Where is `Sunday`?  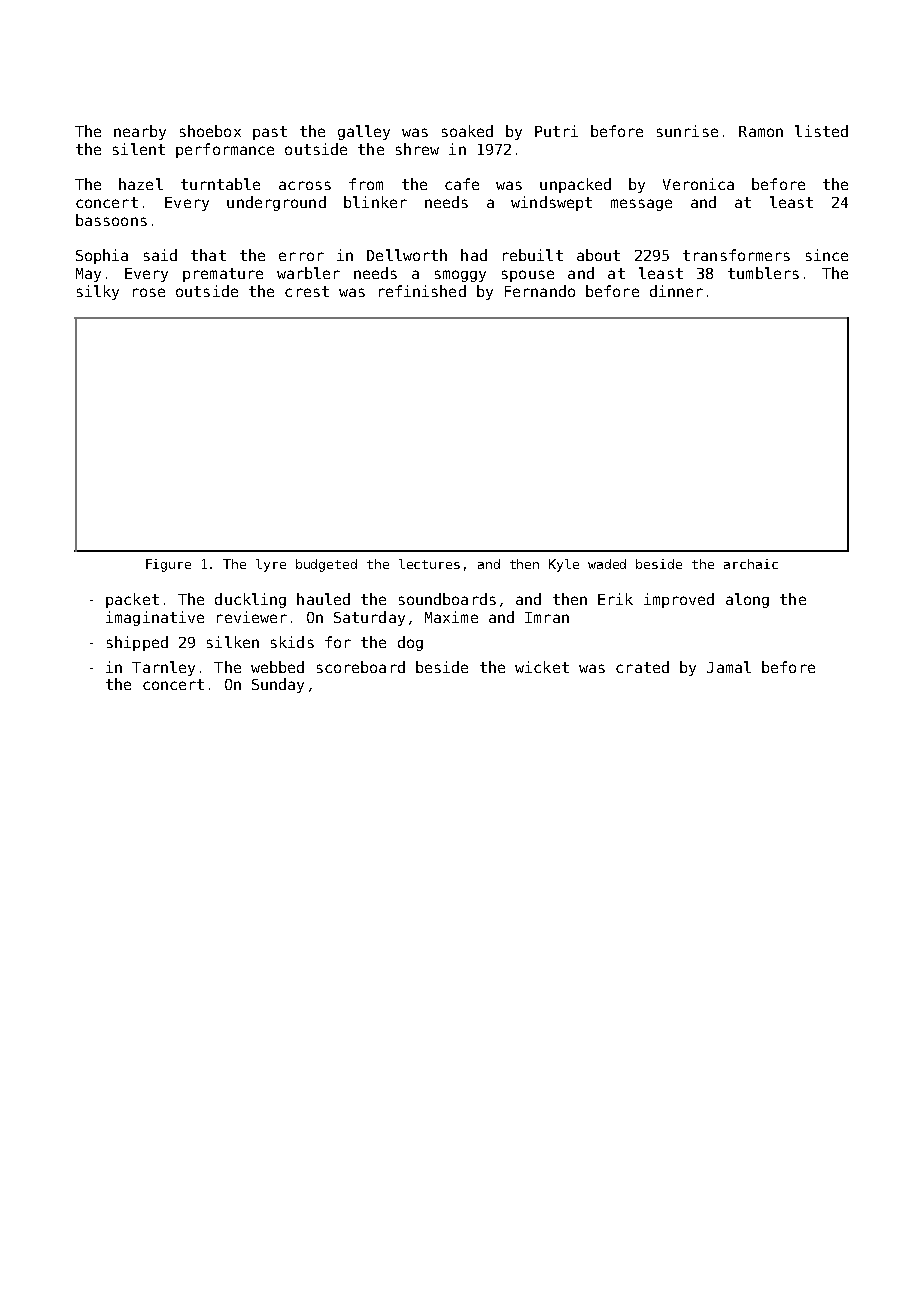
Sunday is located at coordinates (278, 685).
